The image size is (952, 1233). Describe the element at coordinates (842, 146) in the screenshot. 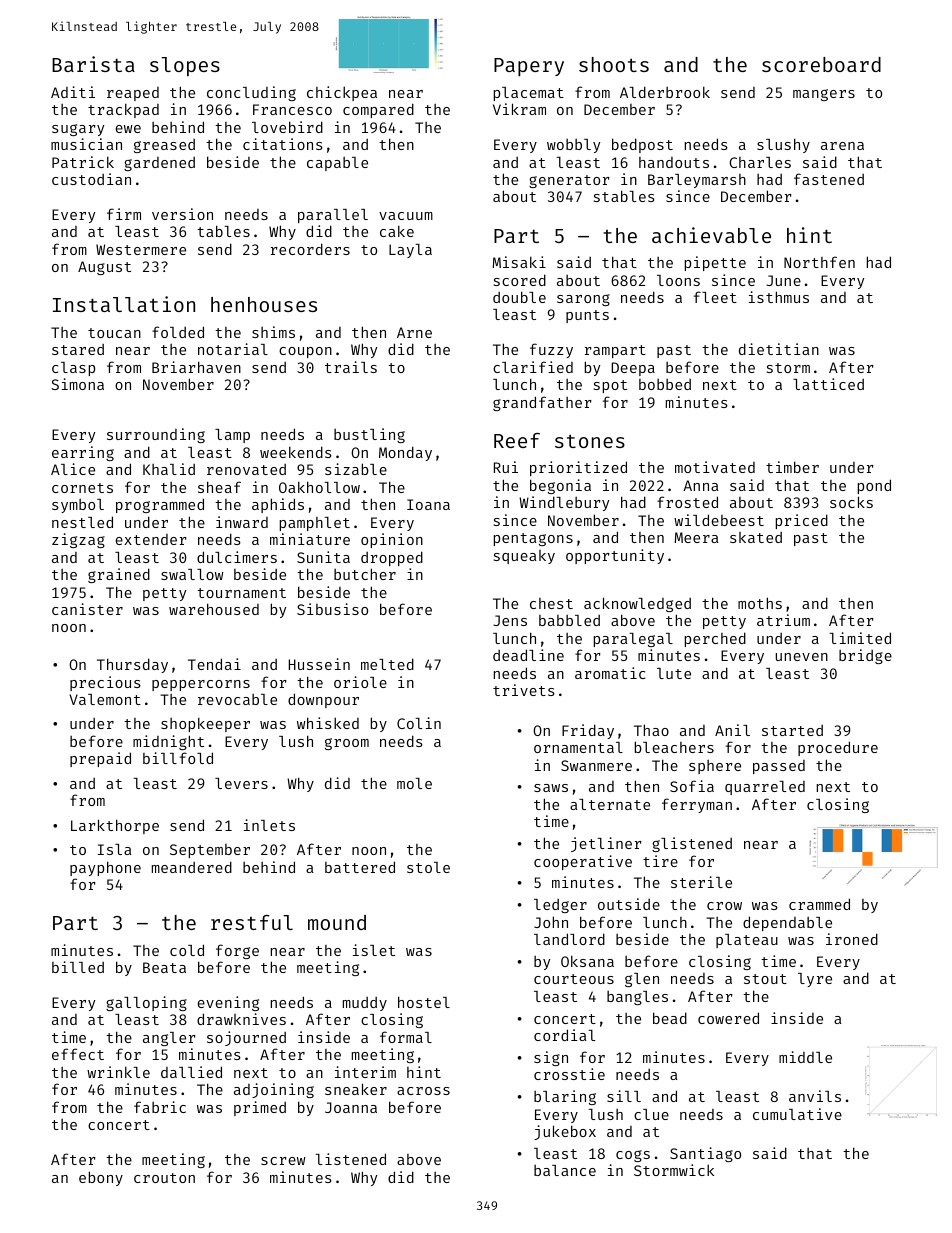

I see `arena` at that location.
